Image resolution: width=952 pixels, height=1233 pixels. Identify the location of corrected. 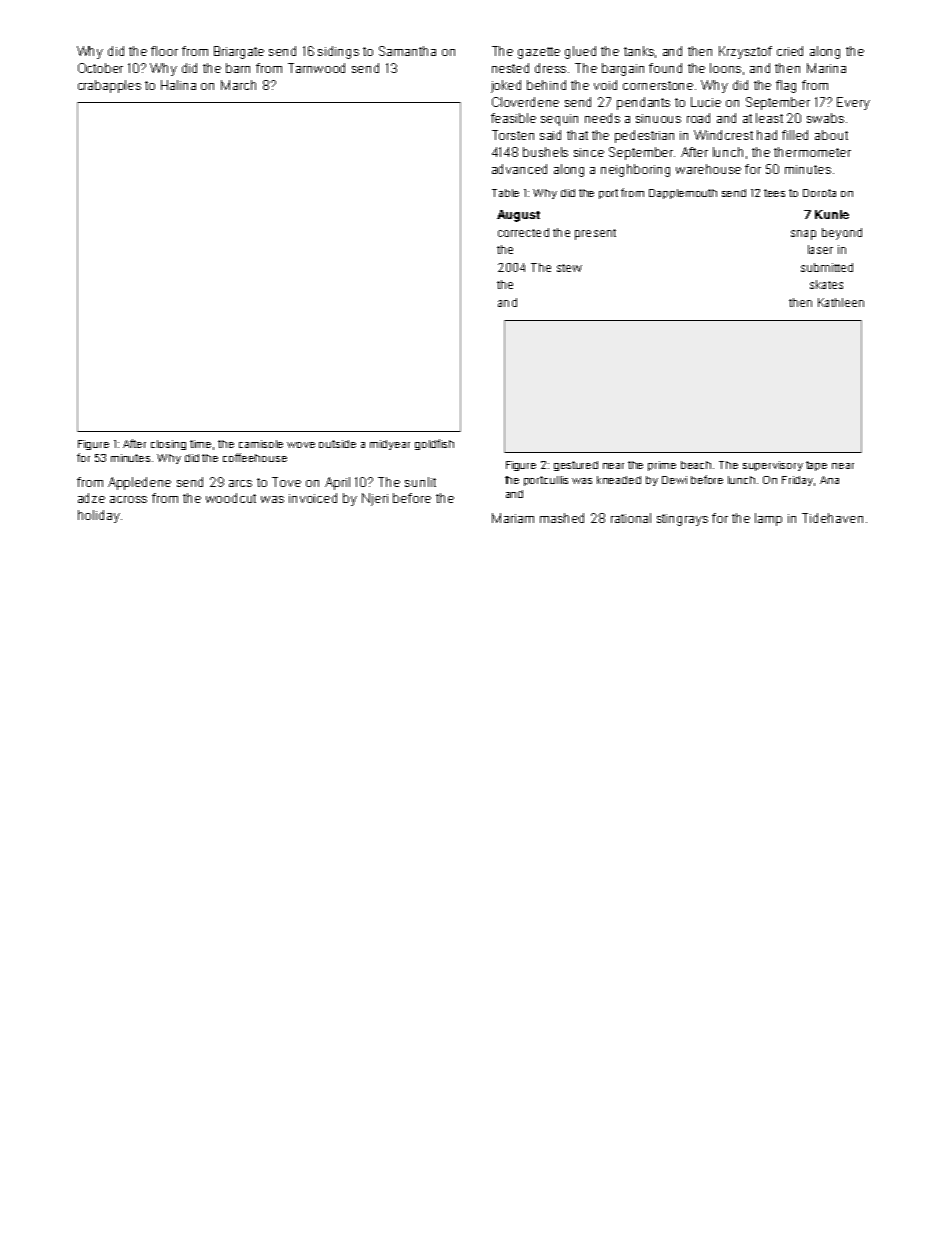
(523, 232).
